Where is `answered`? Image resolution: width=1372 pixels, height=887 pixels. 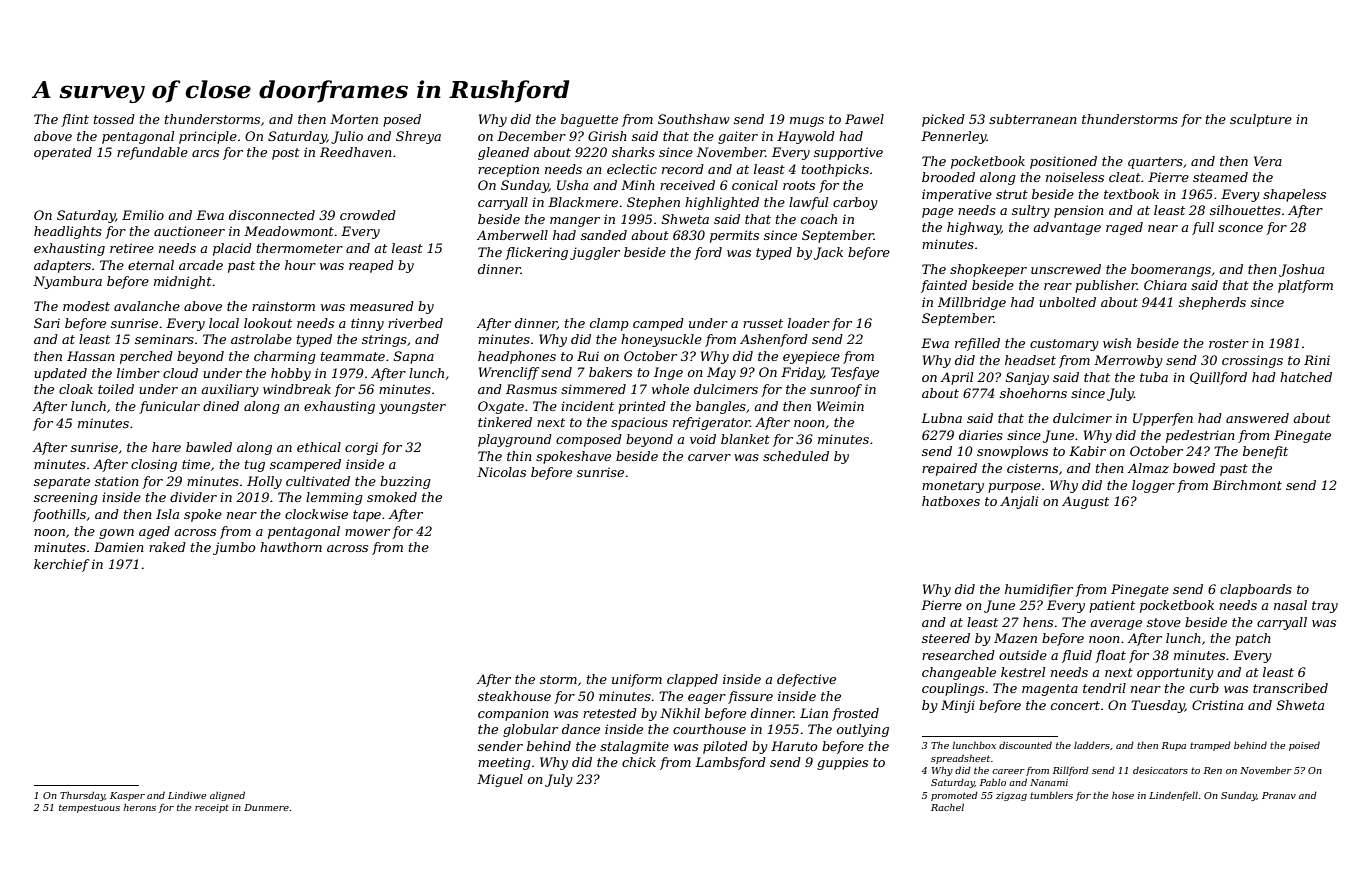 answered is located at coordinates (1257, 418).
